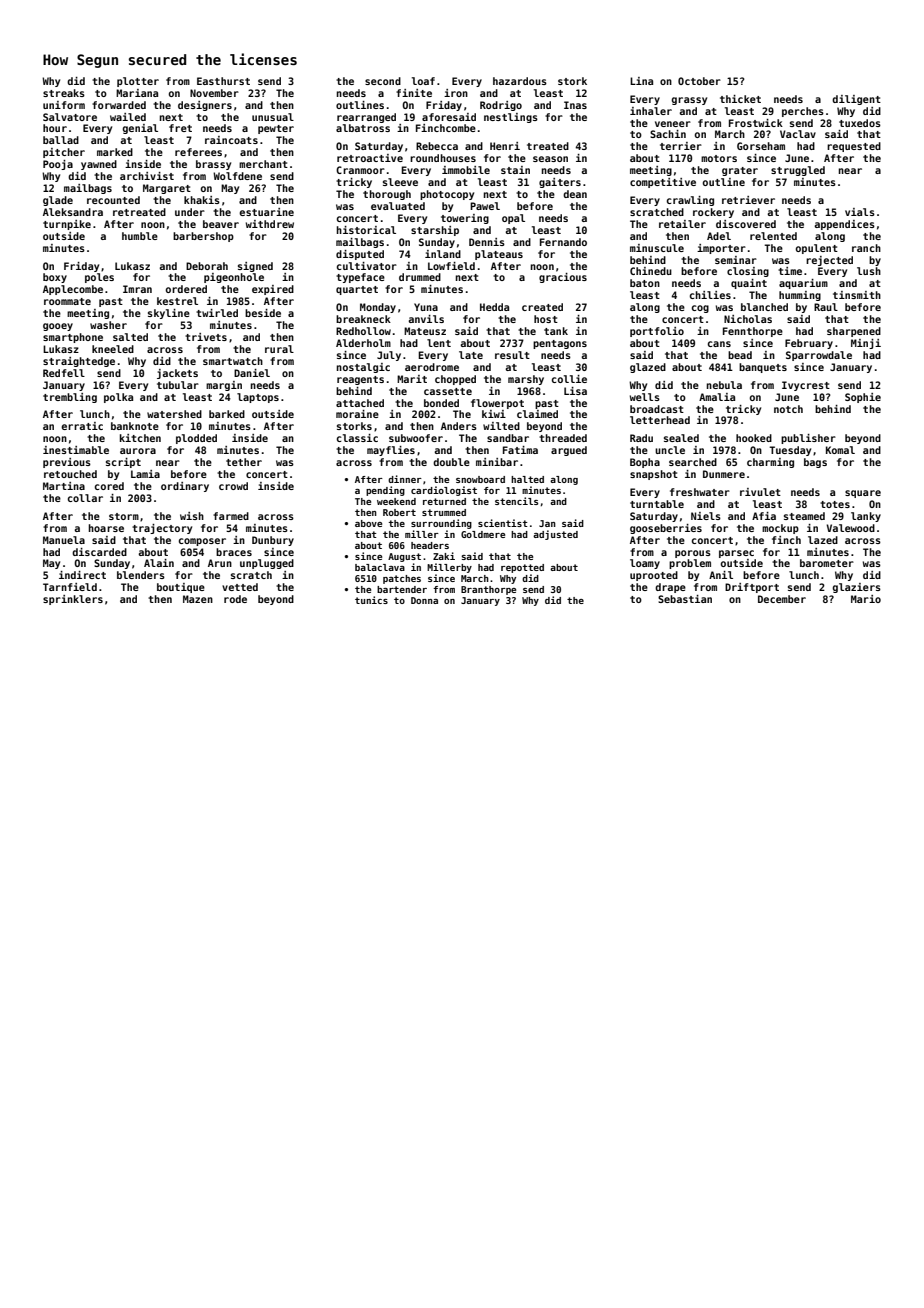 The image size is (924, 1308). Describe the element at coordinates (378, 308) in the screenshot. I see `Monday` at that location.
